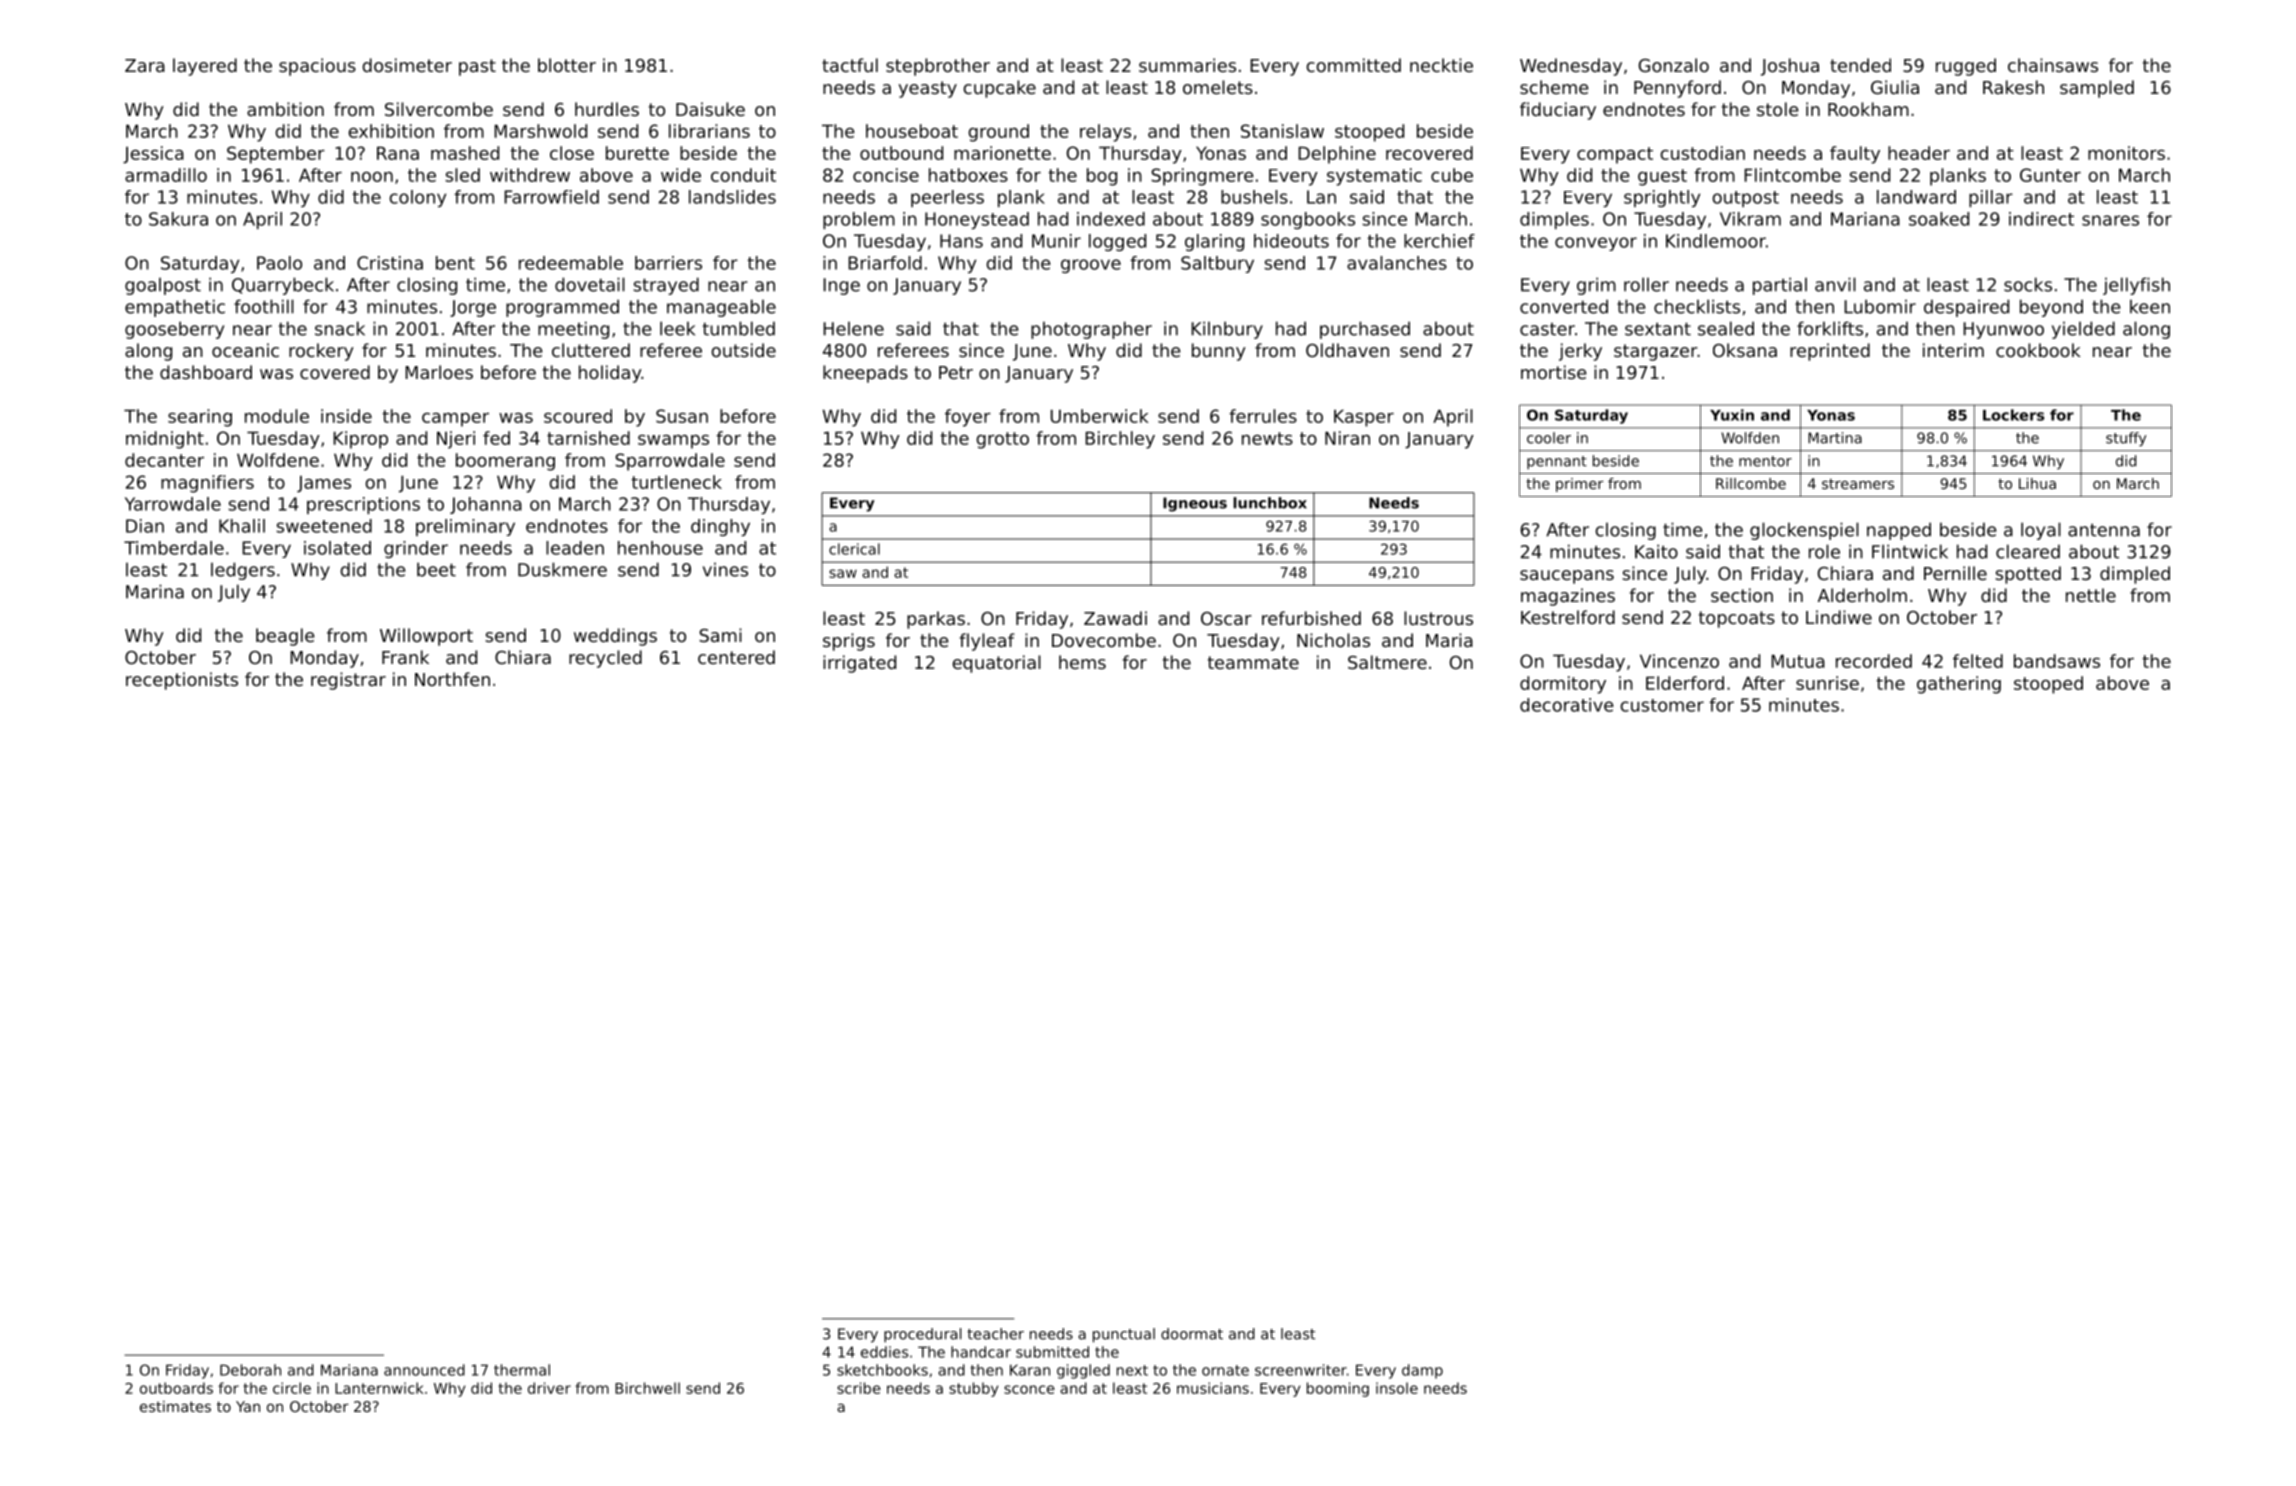  Describe the element at coordinates (2110, 220) in the screenshot. I see `snares` at that location.
